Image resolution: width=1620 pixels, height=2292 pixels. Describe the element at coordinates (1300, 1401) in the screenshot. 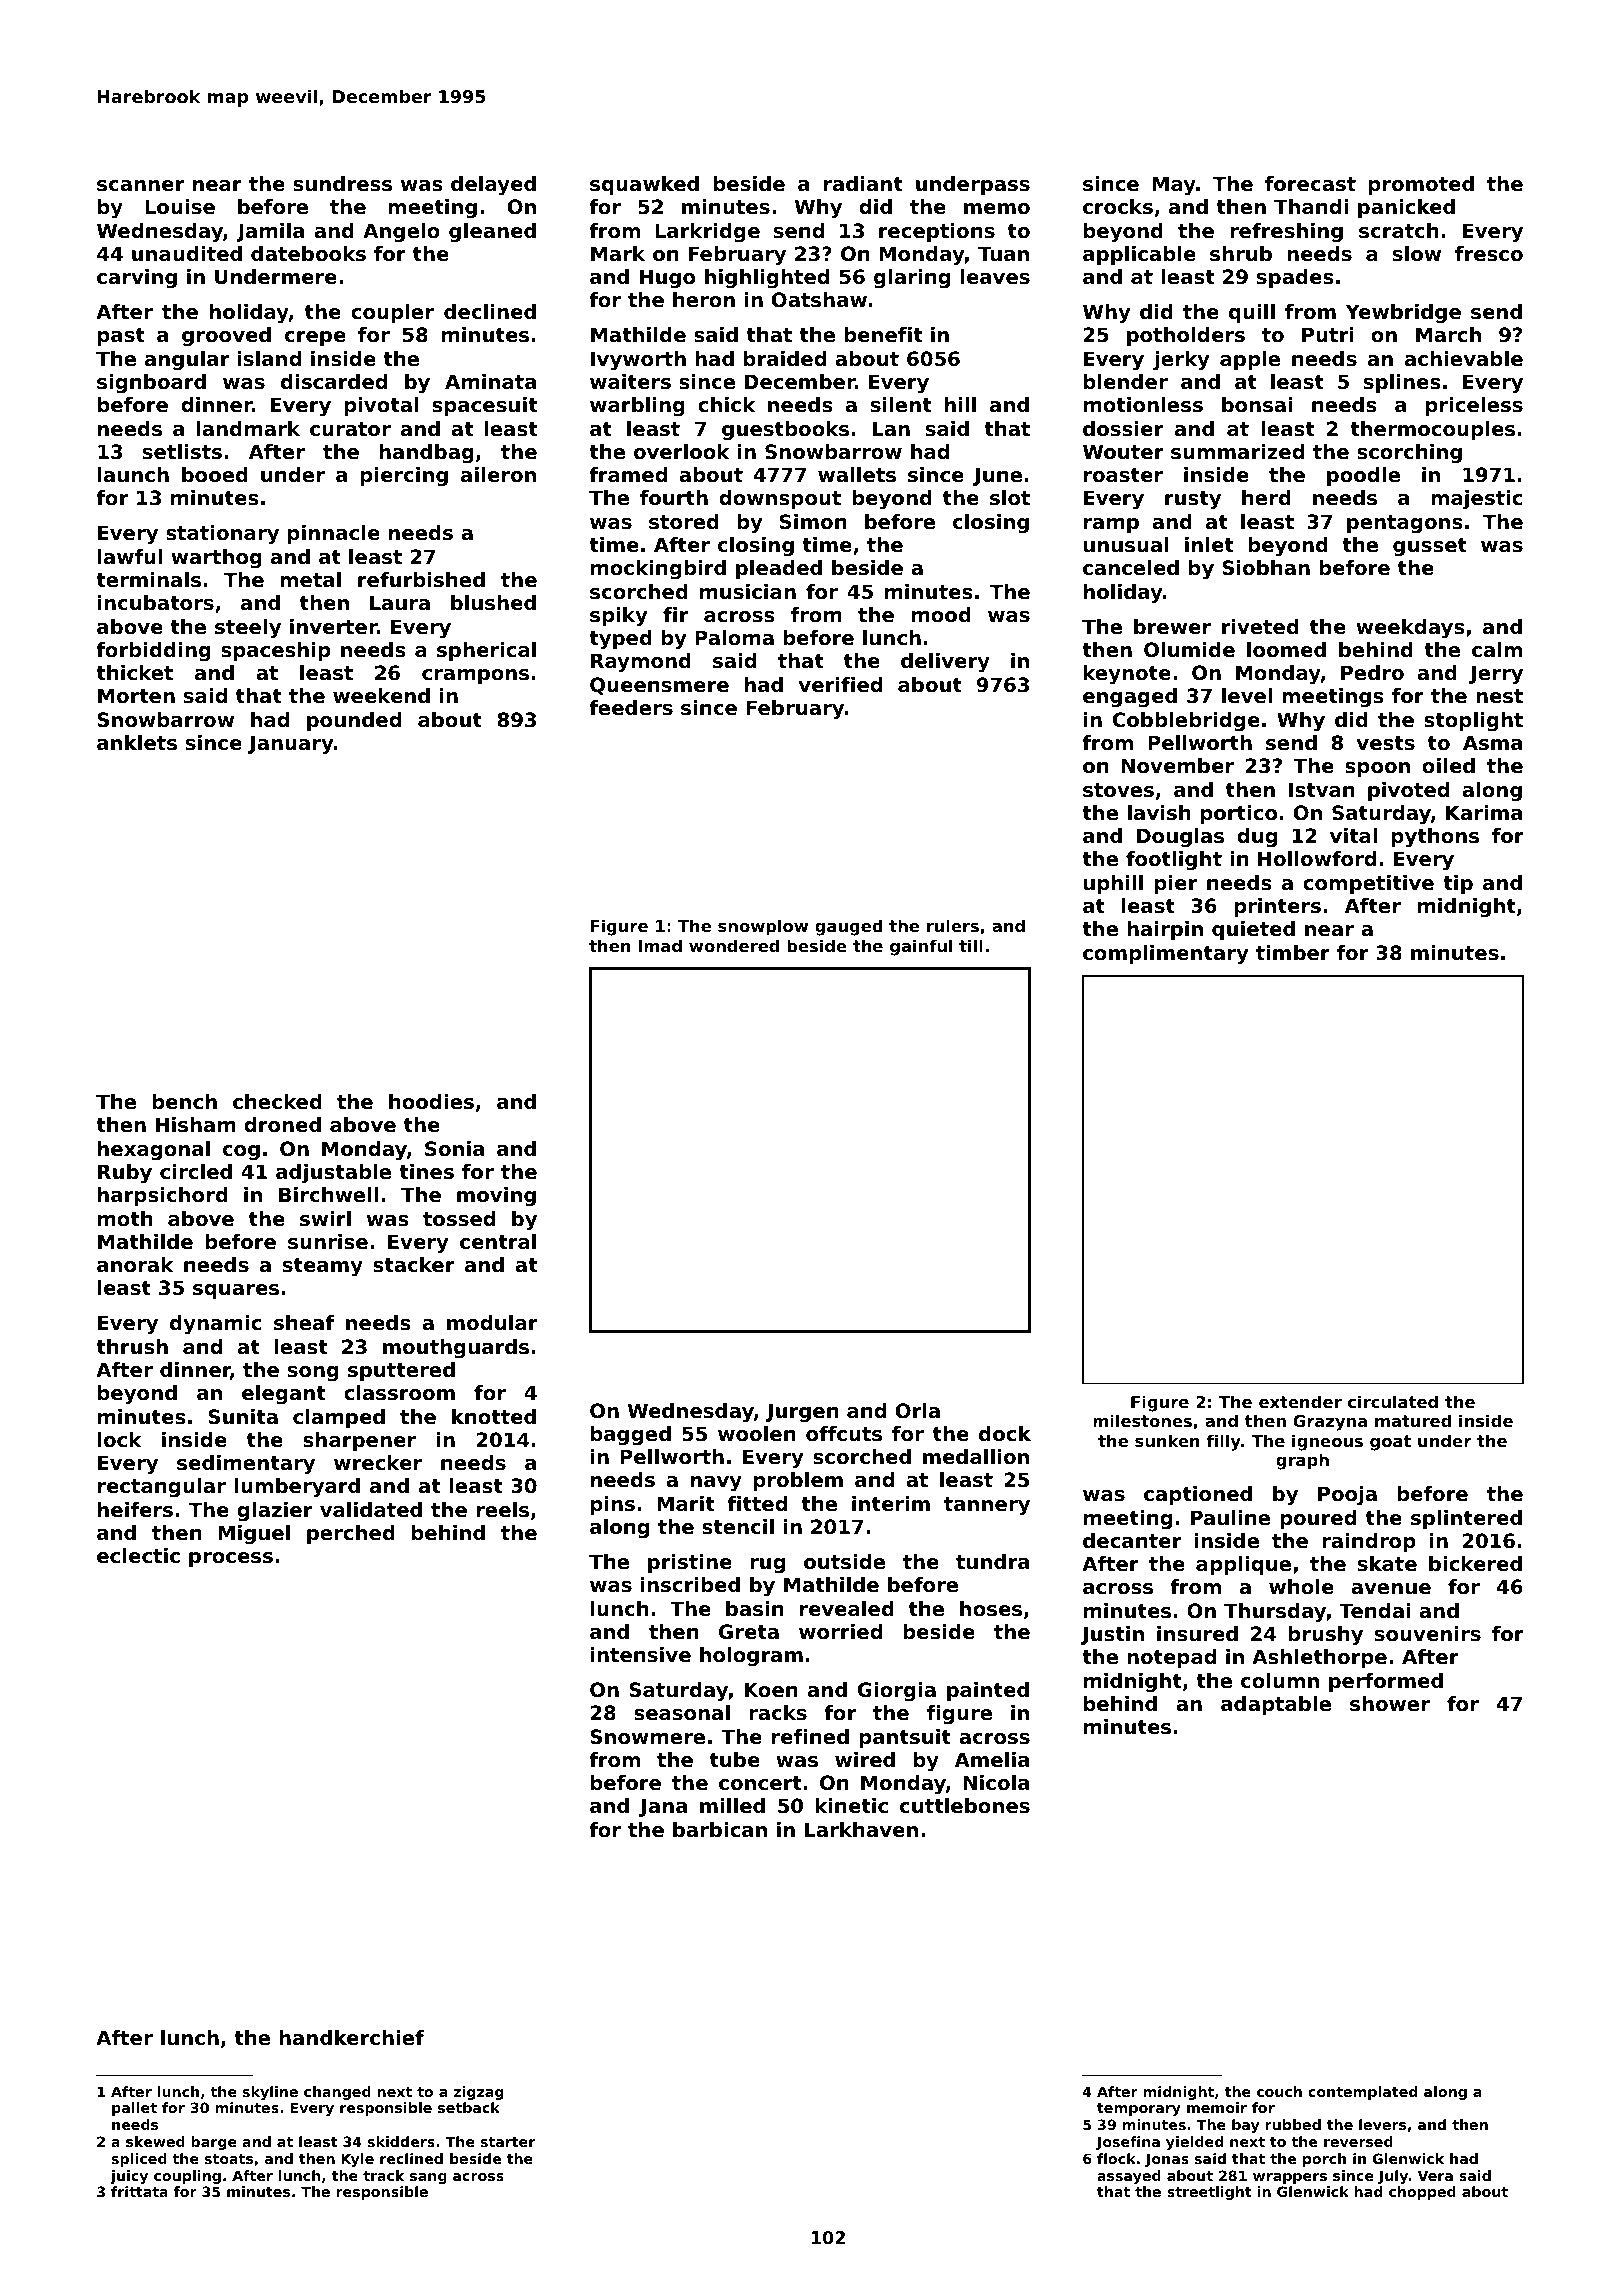

I see `extender` at that location.
